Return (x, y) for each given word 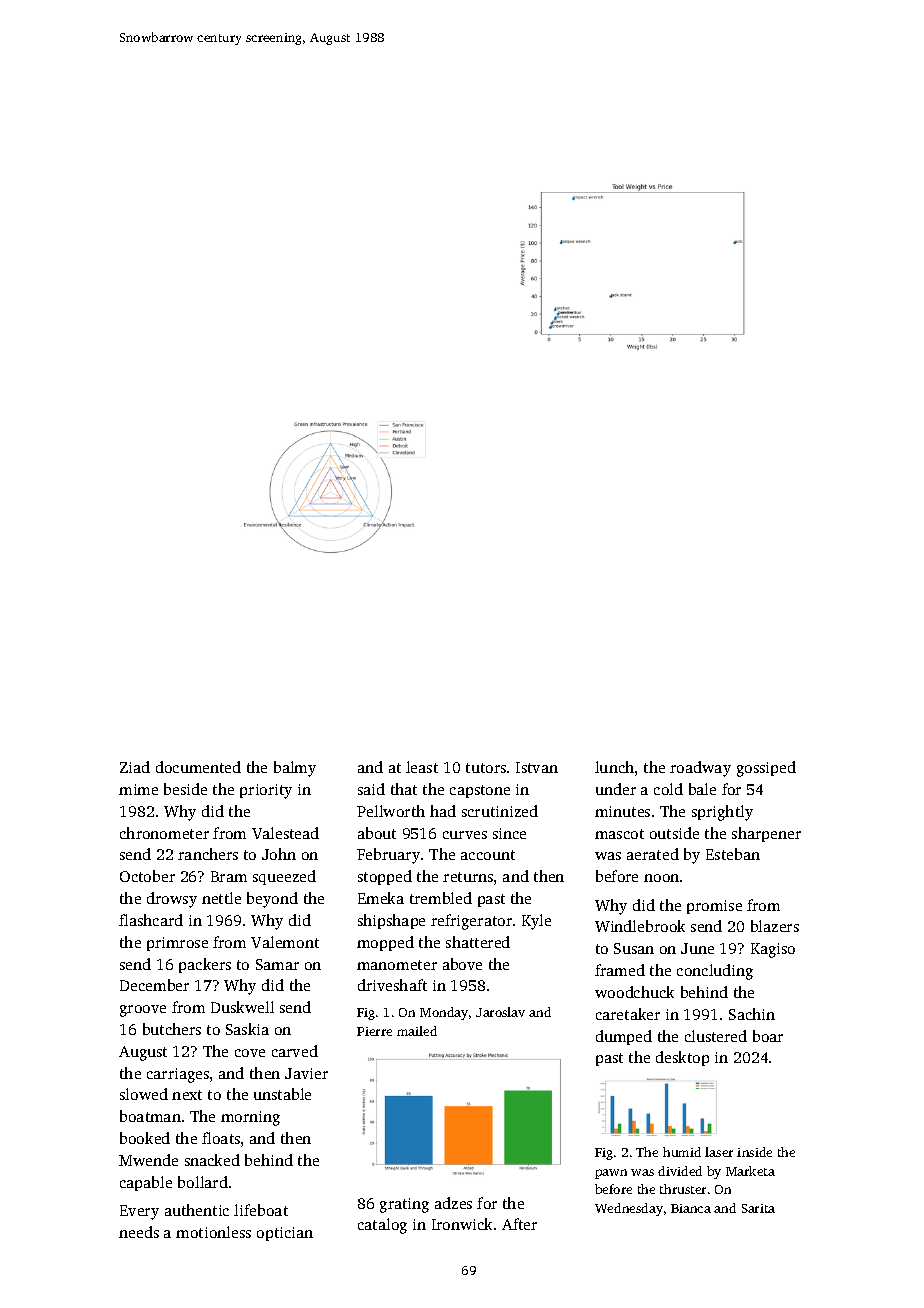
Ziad (135, 767)
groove (143, 1011)
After (519, 1224)
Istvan (537, 767)
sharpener (766, 834)
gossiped (766, 769)
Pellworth (391, 811)
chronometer (164, 833)
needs (139, 1232)
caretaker (628, 1014)
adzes (453, 1203)
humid (682, 1152)
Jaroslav (500, 1012)
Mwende (148, 1160)
